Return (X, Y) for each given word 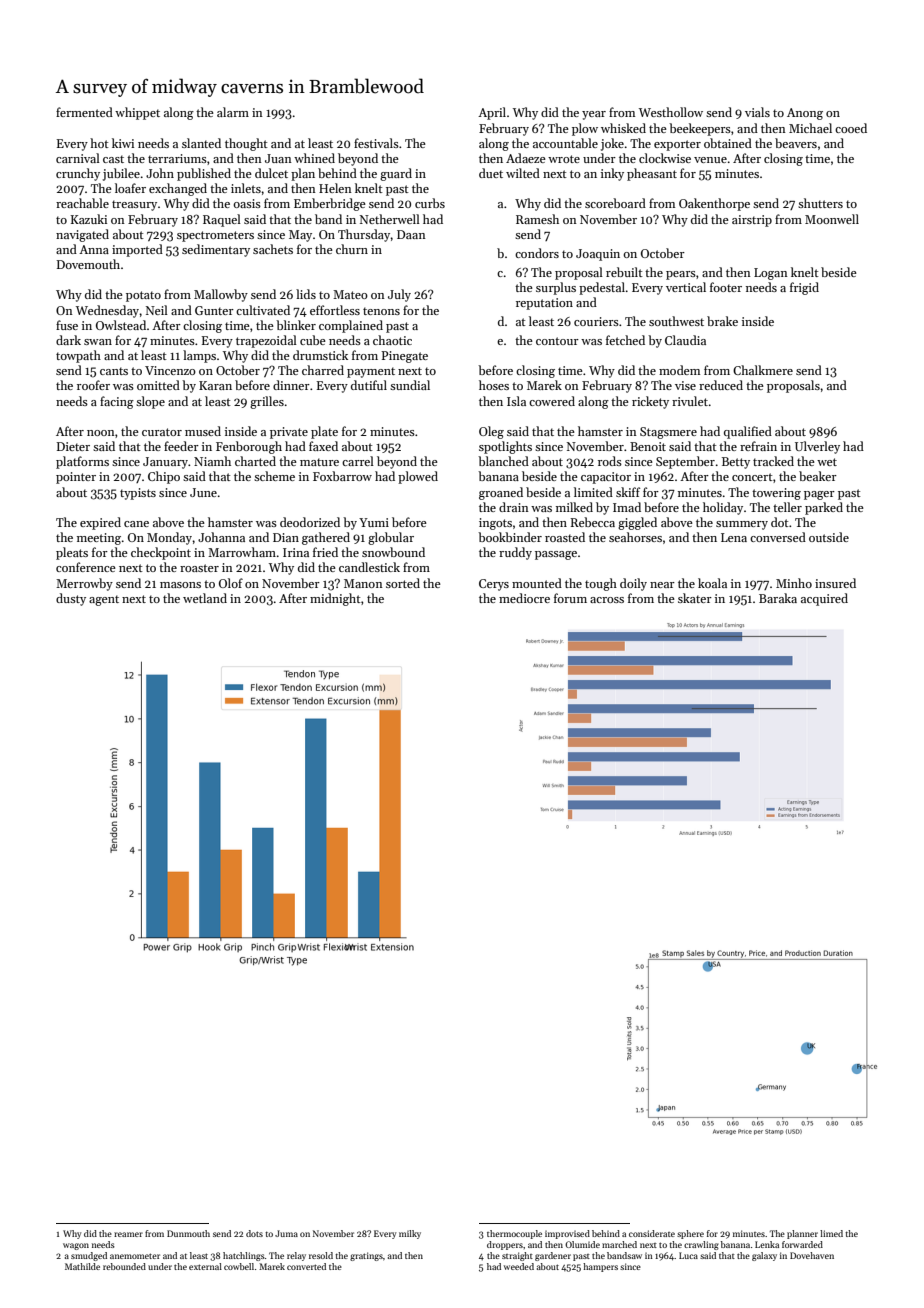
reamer (128, 1234)
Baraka (778, 598)
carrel (358, 461)
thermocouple (514, 1234)
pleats (72, 553)
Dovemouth (88, 264)
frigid (804, 288)
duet (491, 173)
